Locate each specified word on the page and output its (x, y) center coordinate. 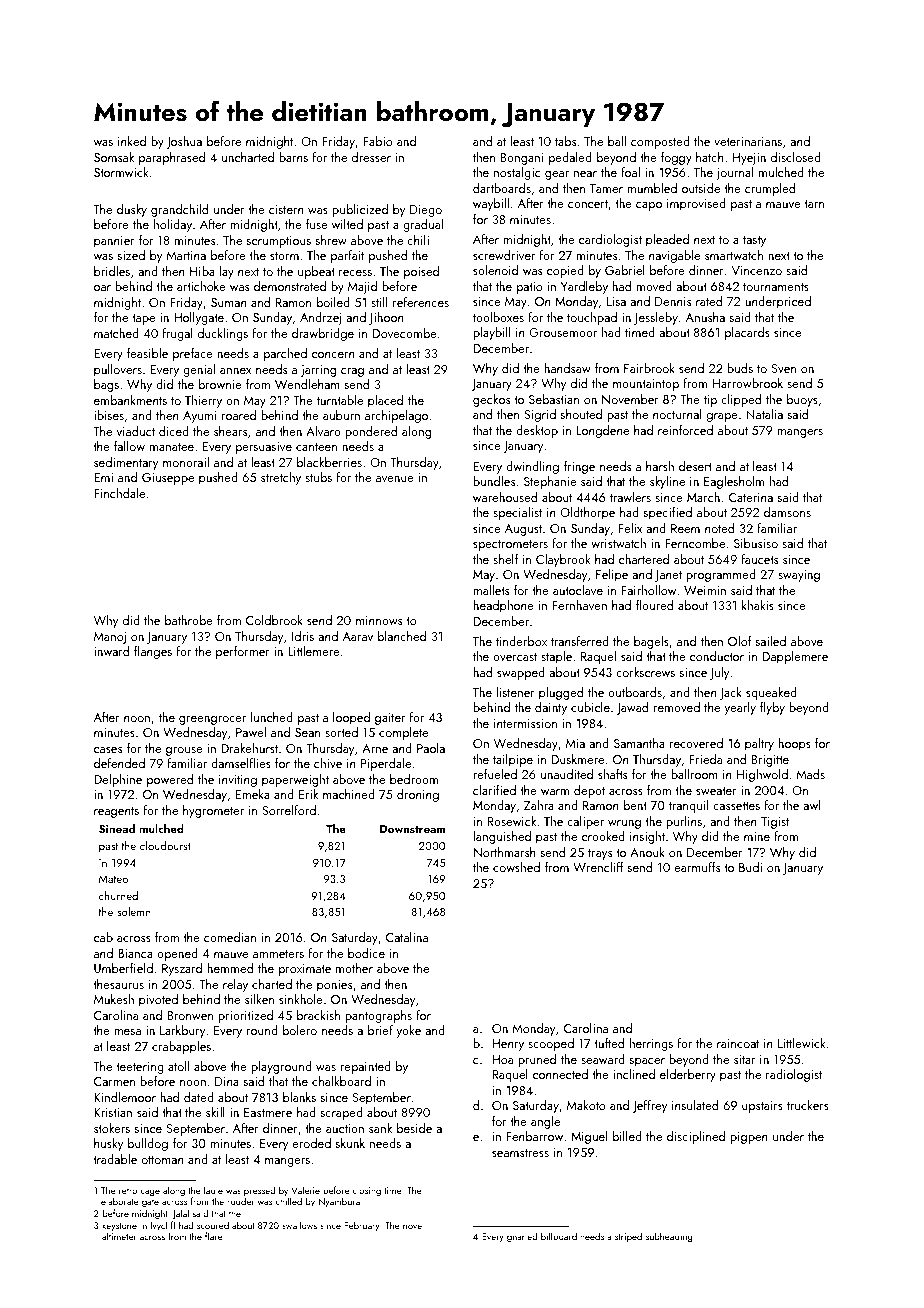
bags (106, 385)
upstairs (762, 1107)
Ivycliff (163, 1226)
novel (413, 1225)
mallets (491, 590)
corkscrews (645, 672)
